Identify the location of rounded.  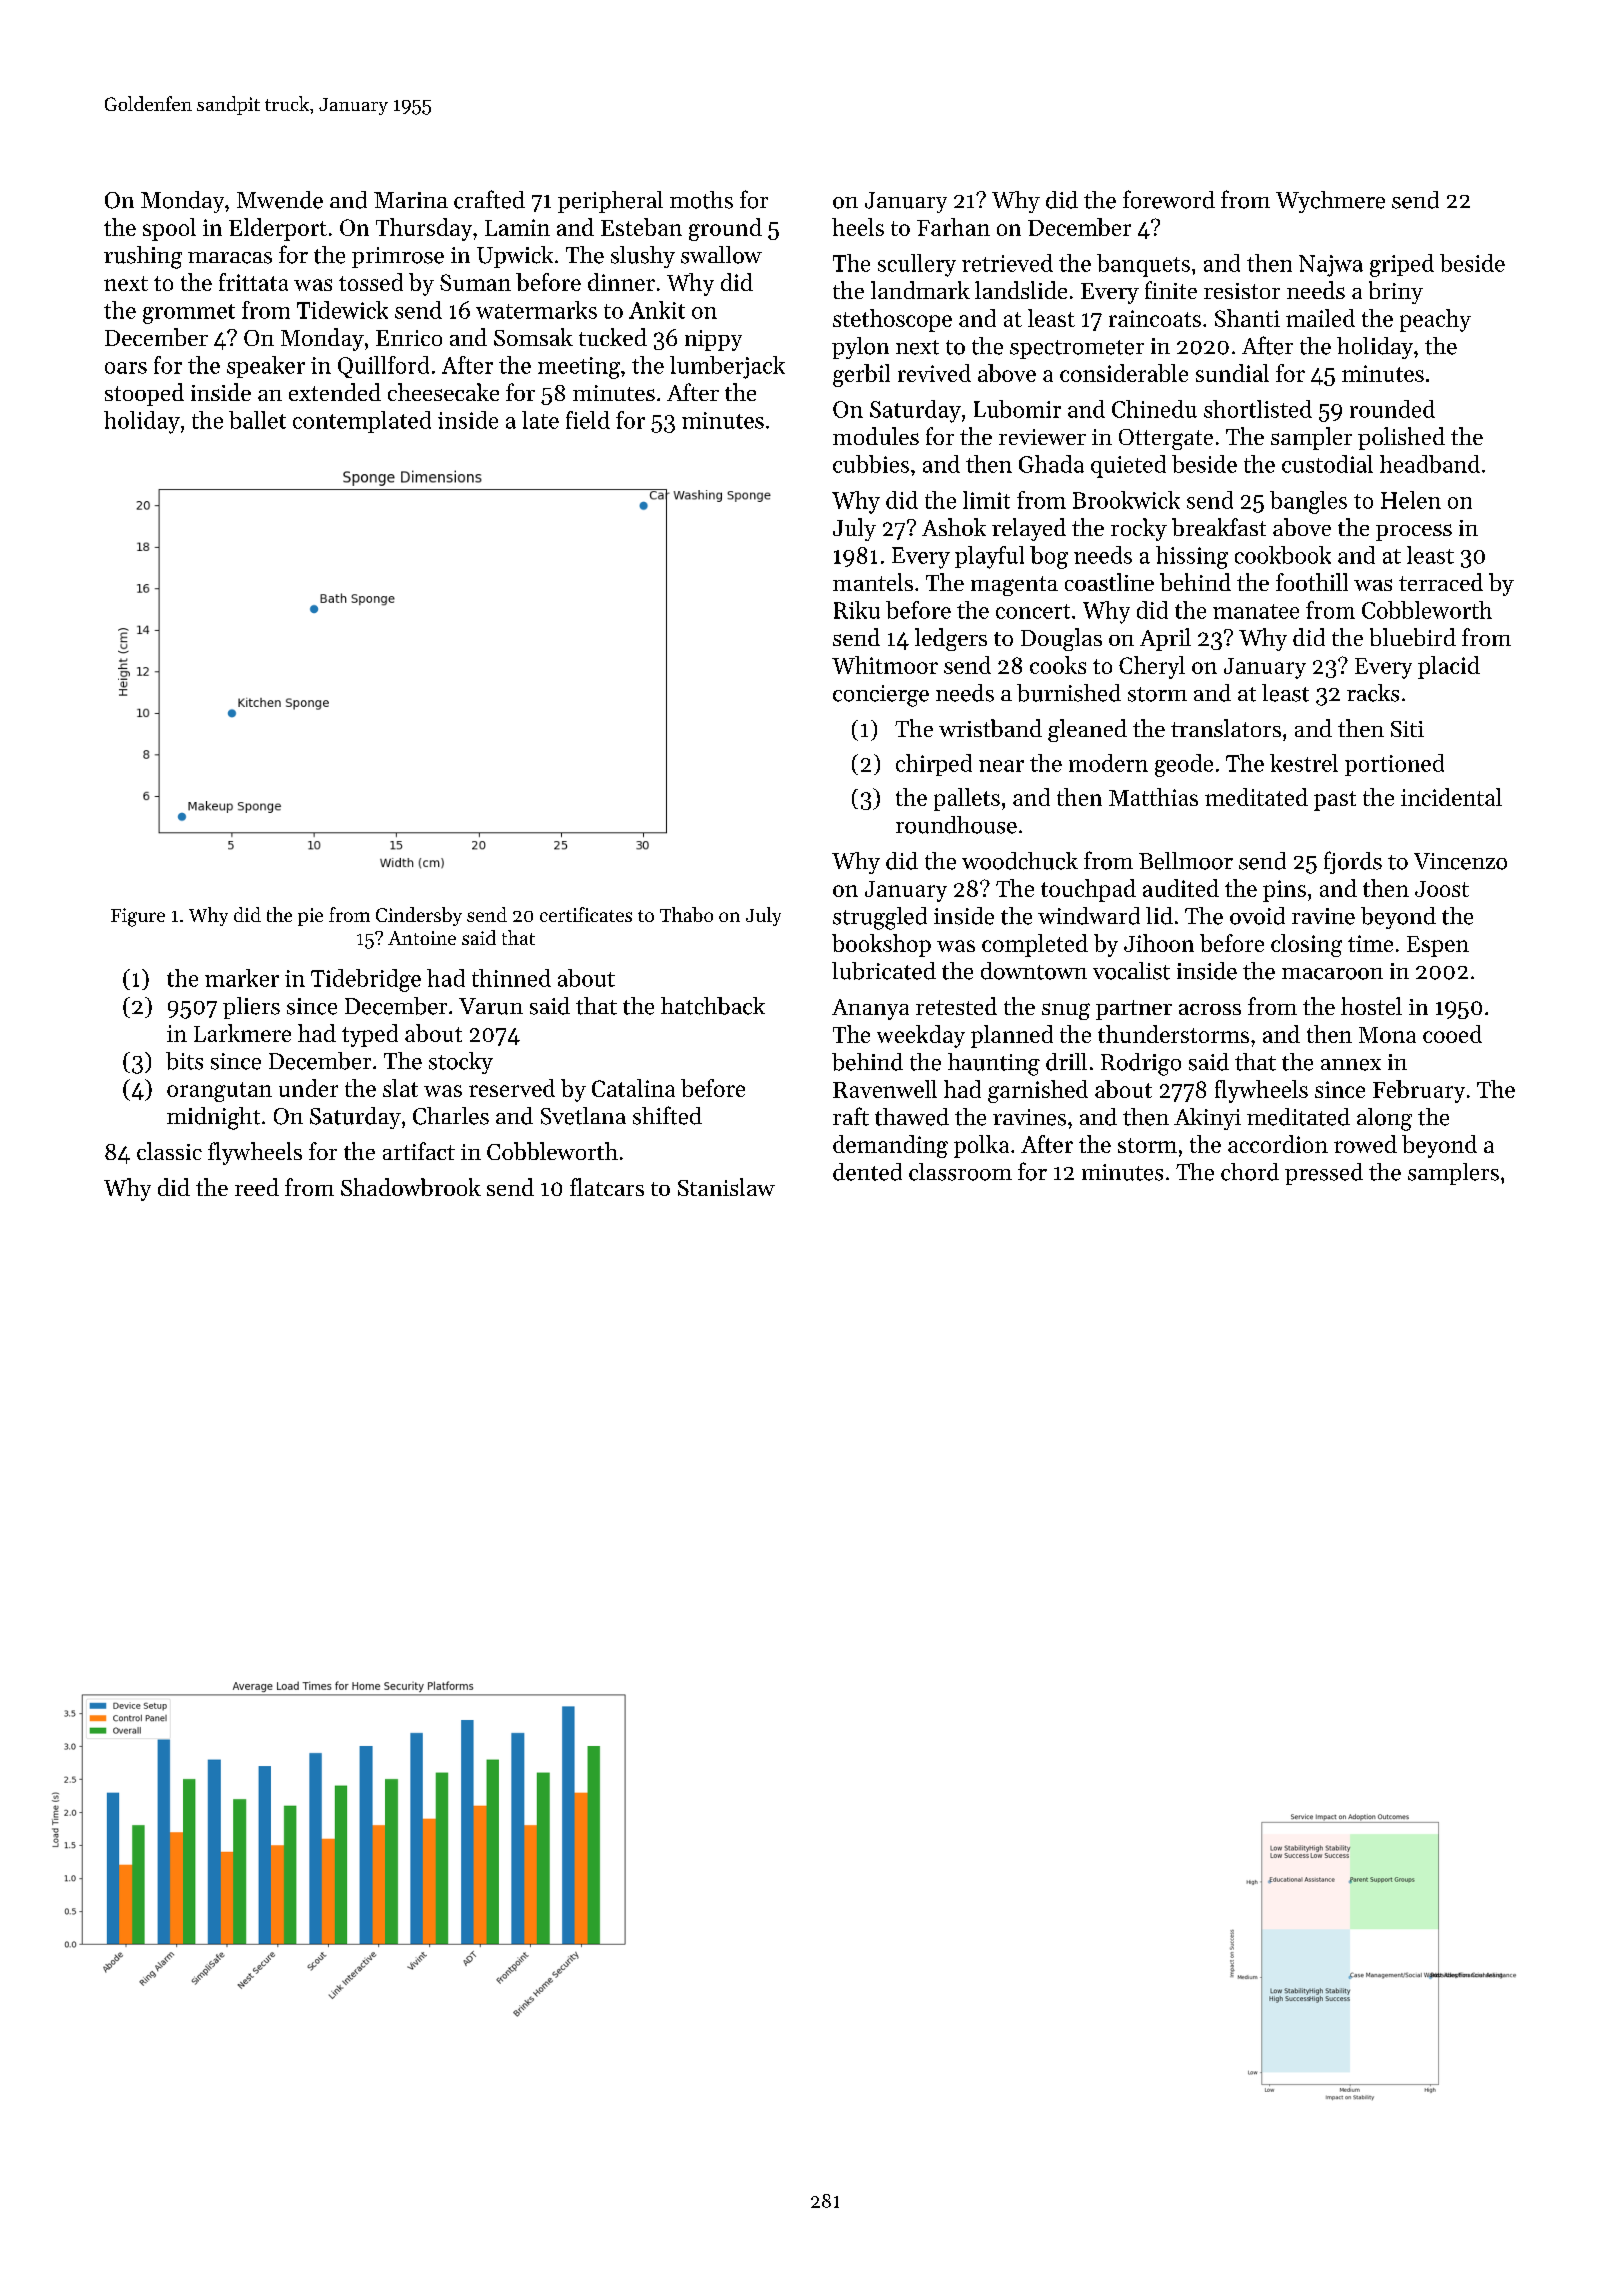
(1392, 409).
